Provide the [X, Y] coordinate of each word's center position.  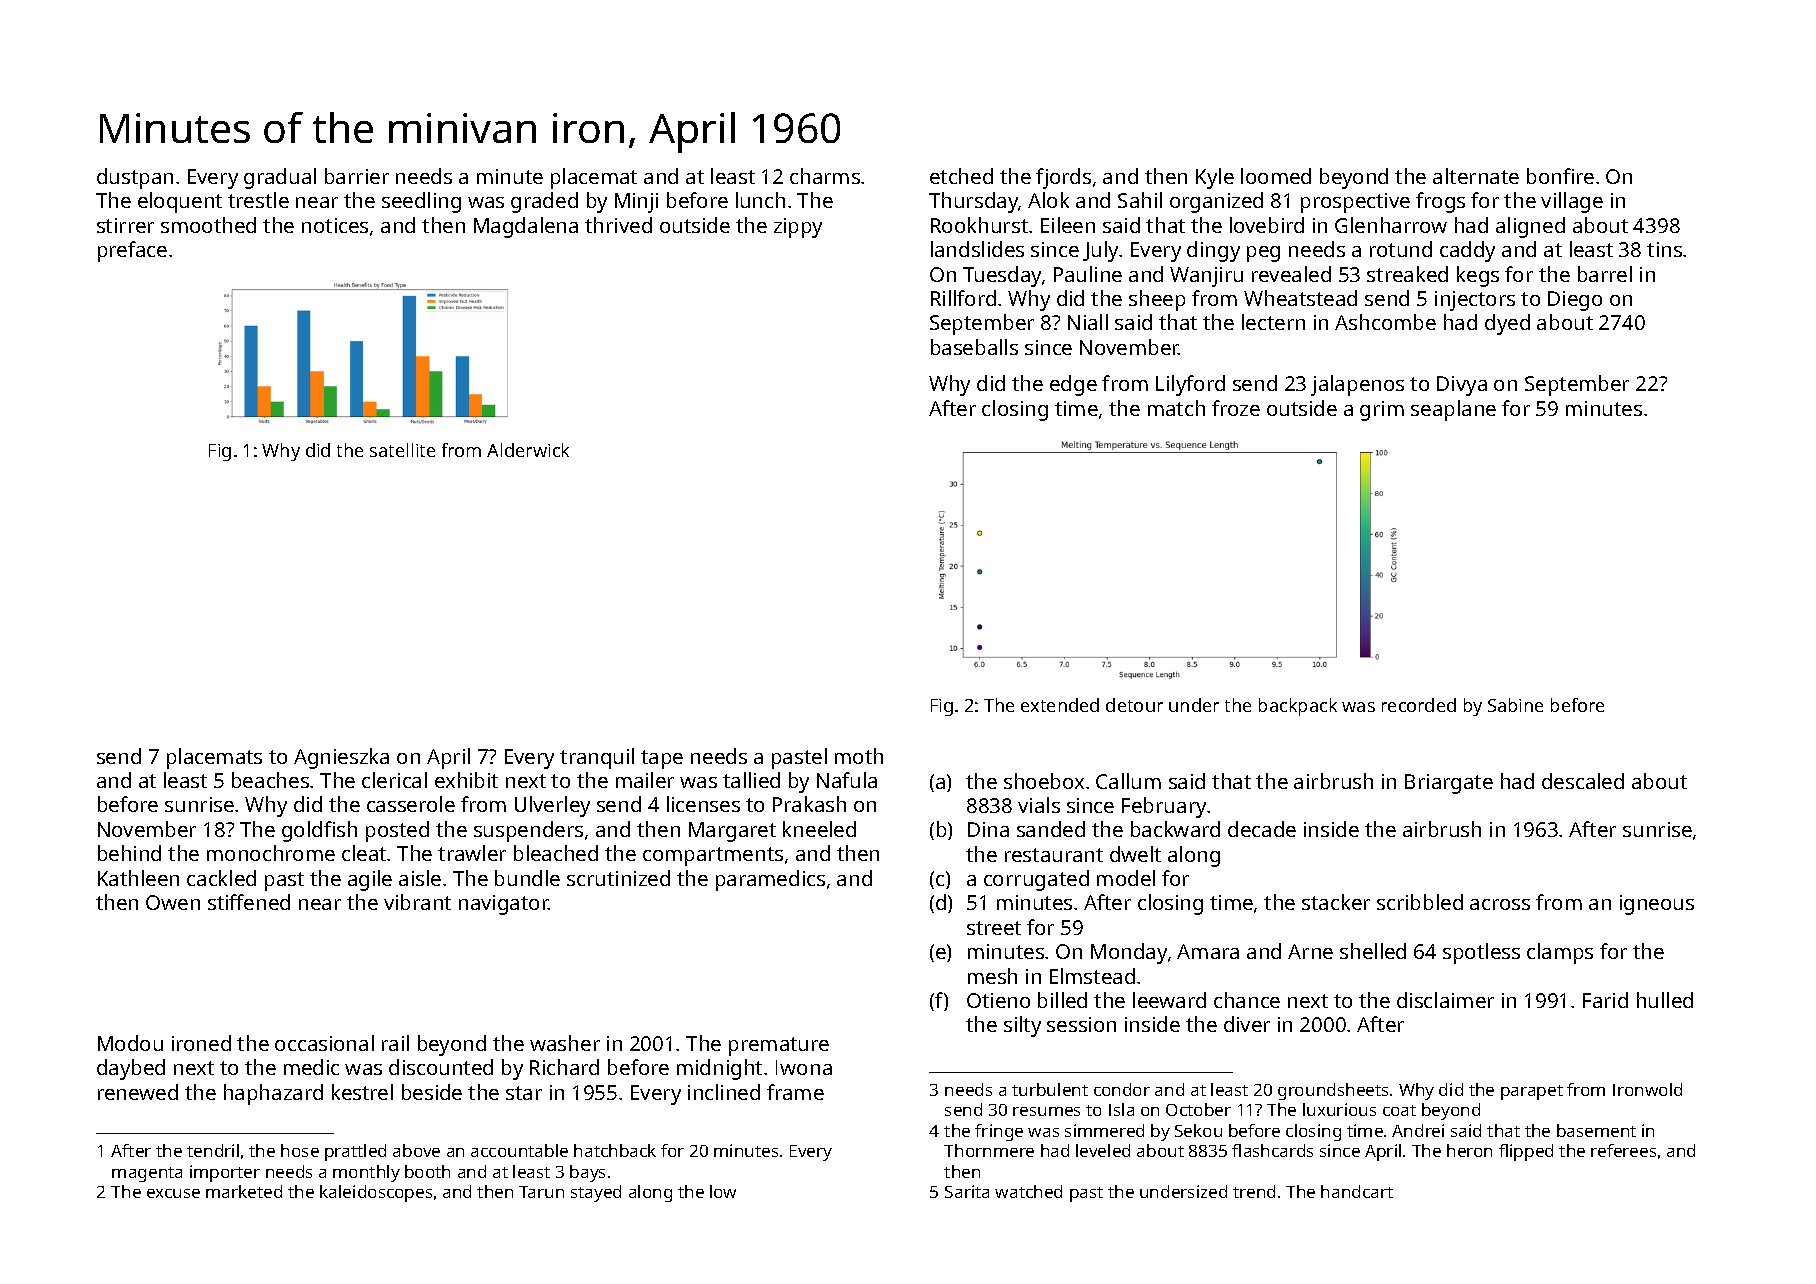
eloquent [180, 202]
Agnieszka [341, 758]
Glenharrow [1391, 225]
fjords [1063, 178]
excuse [173, 1193]
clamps [1560, 953]
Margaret [732, 832]
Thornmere [989, 1150]
